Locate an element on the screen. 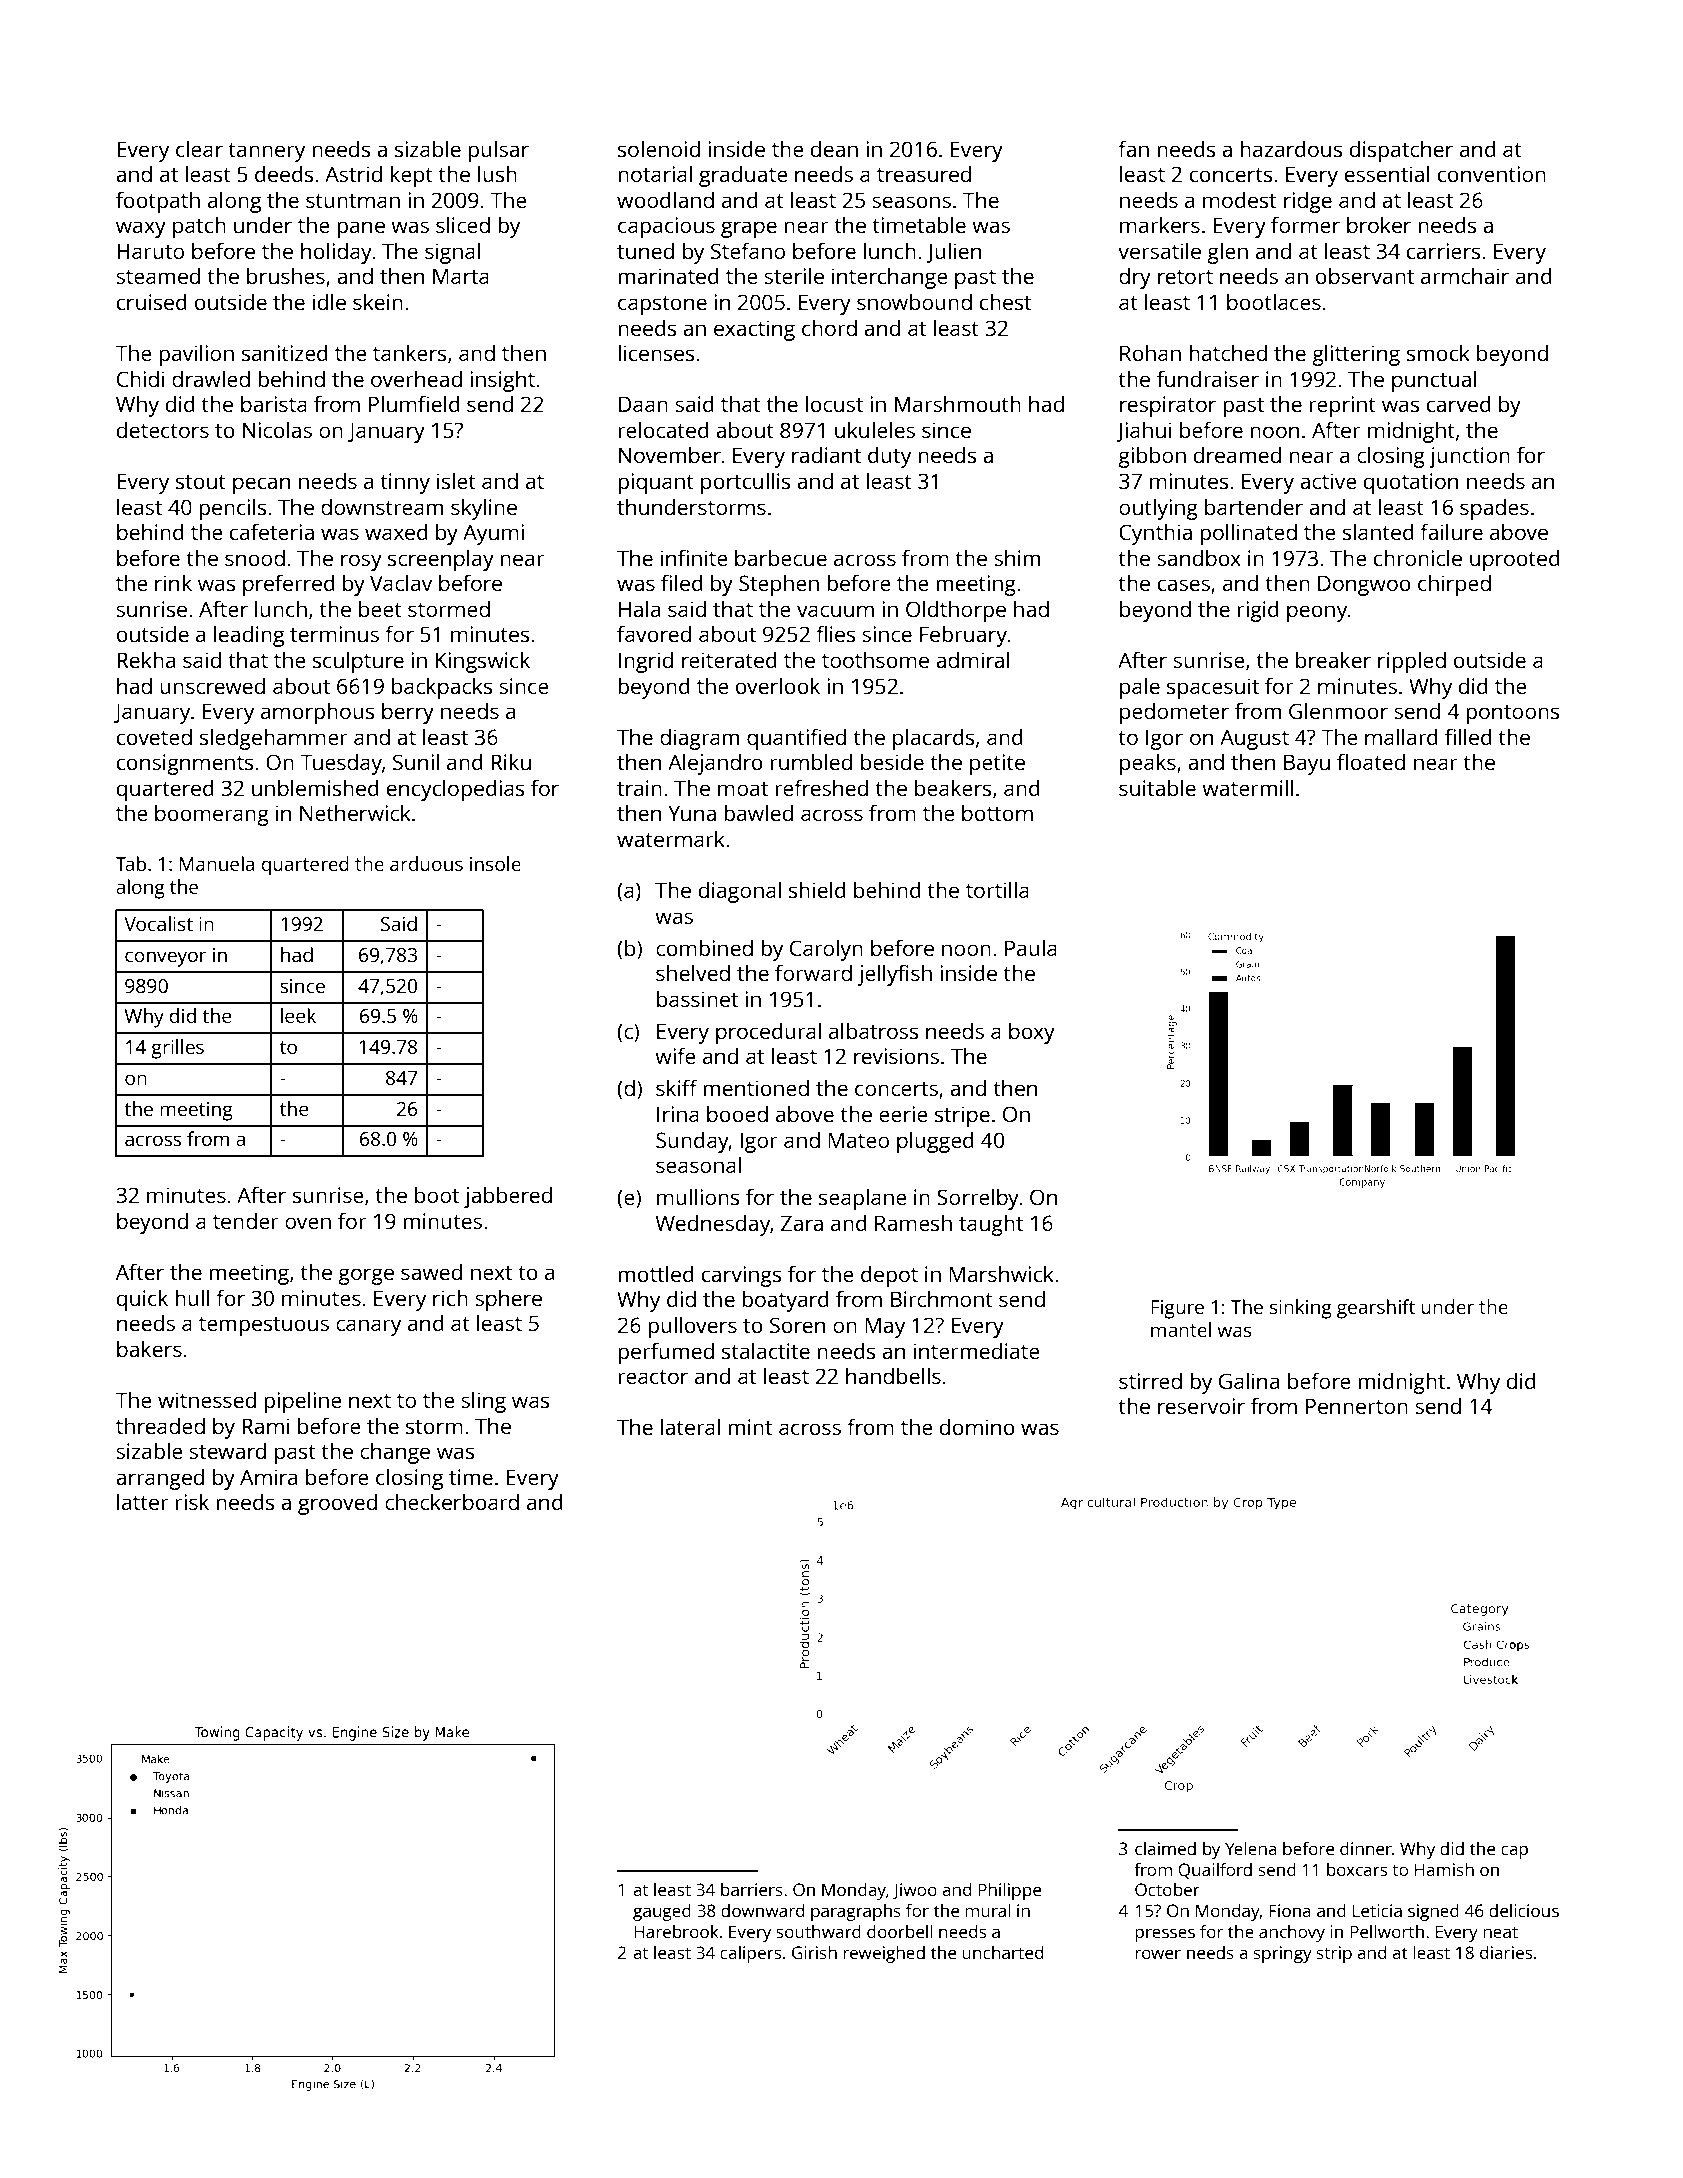  doorbell is located at coordinates (900, 1931).
